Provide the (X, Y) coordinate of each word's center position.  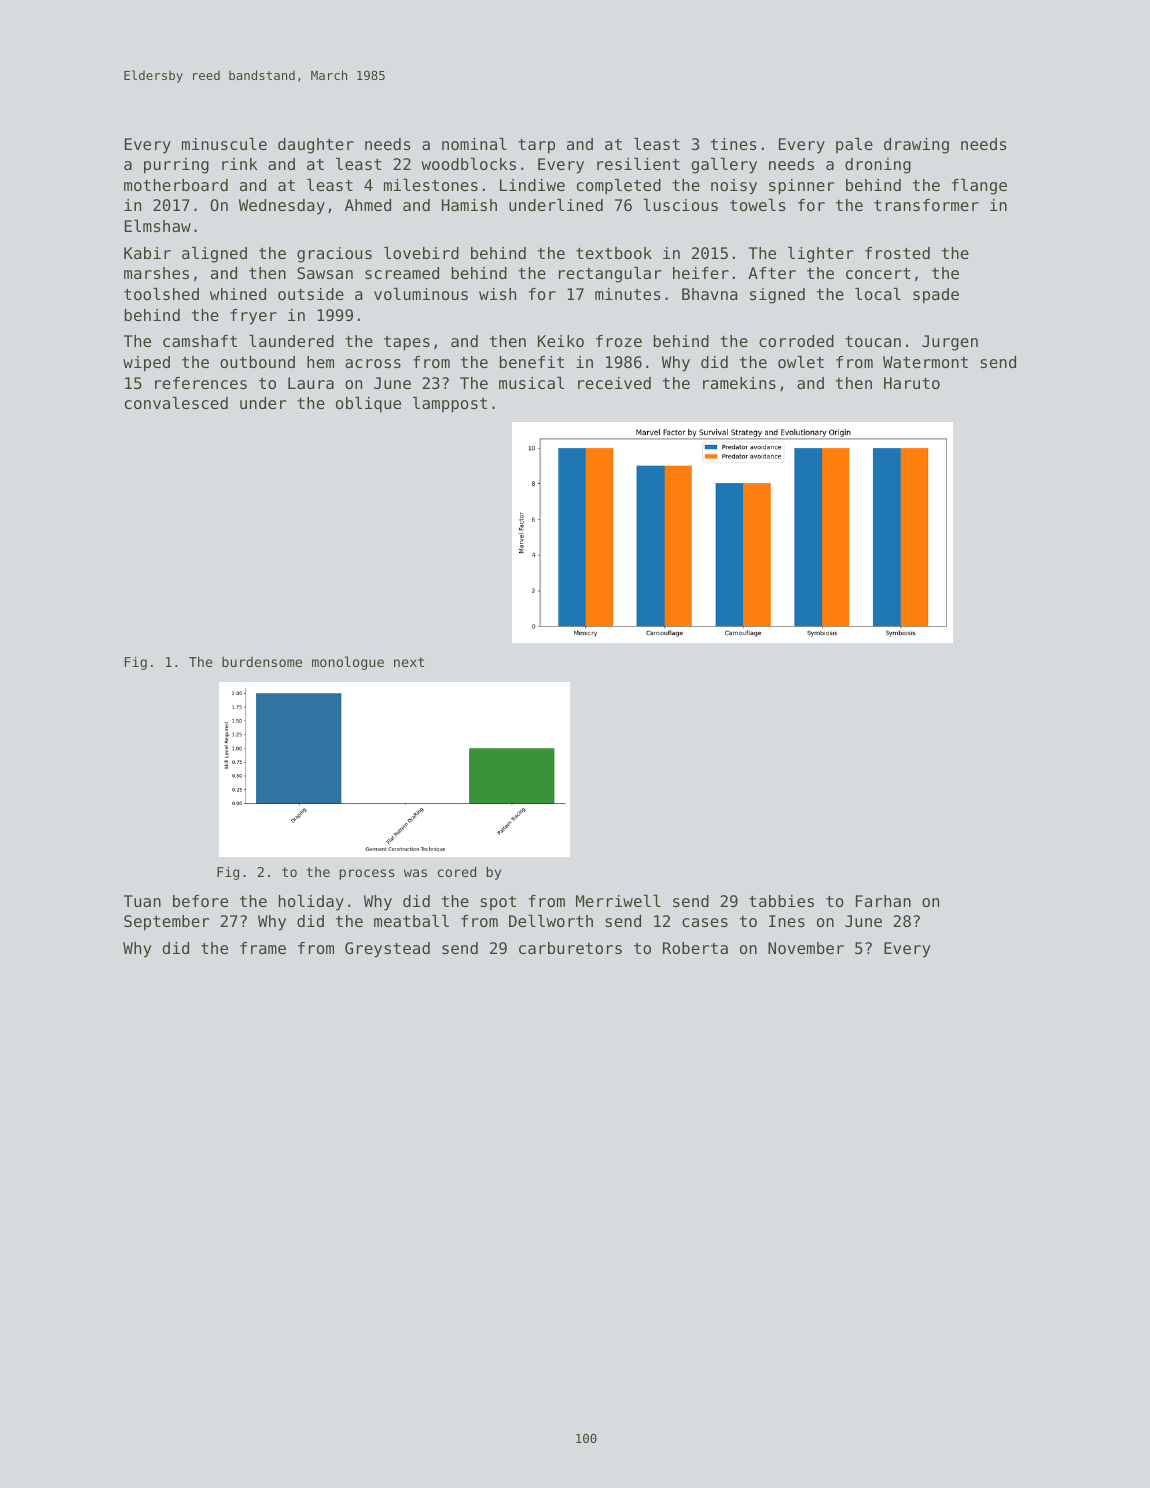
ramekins (739, 383)
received (614, 383)
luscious (681, 205)
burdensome (262, 662)
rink (240, 164)
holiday (311, 903)
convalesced (176, 403)
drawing (916, 146)
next (409, 662)
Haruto (912, 383)
